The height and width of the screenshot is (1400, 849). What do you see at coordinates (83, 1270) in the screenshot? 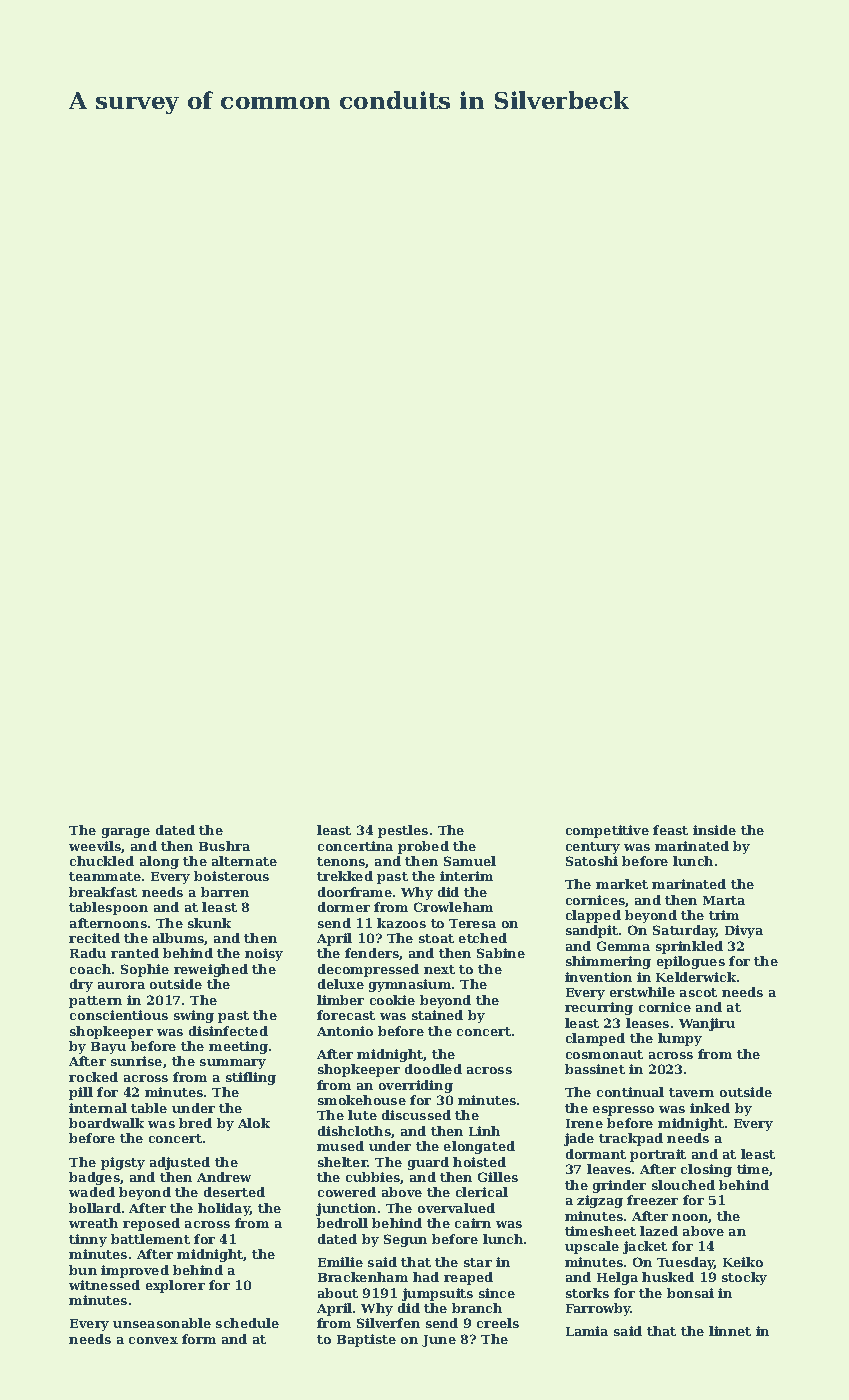
I see `bun` at bounding box center [83, 1270].
